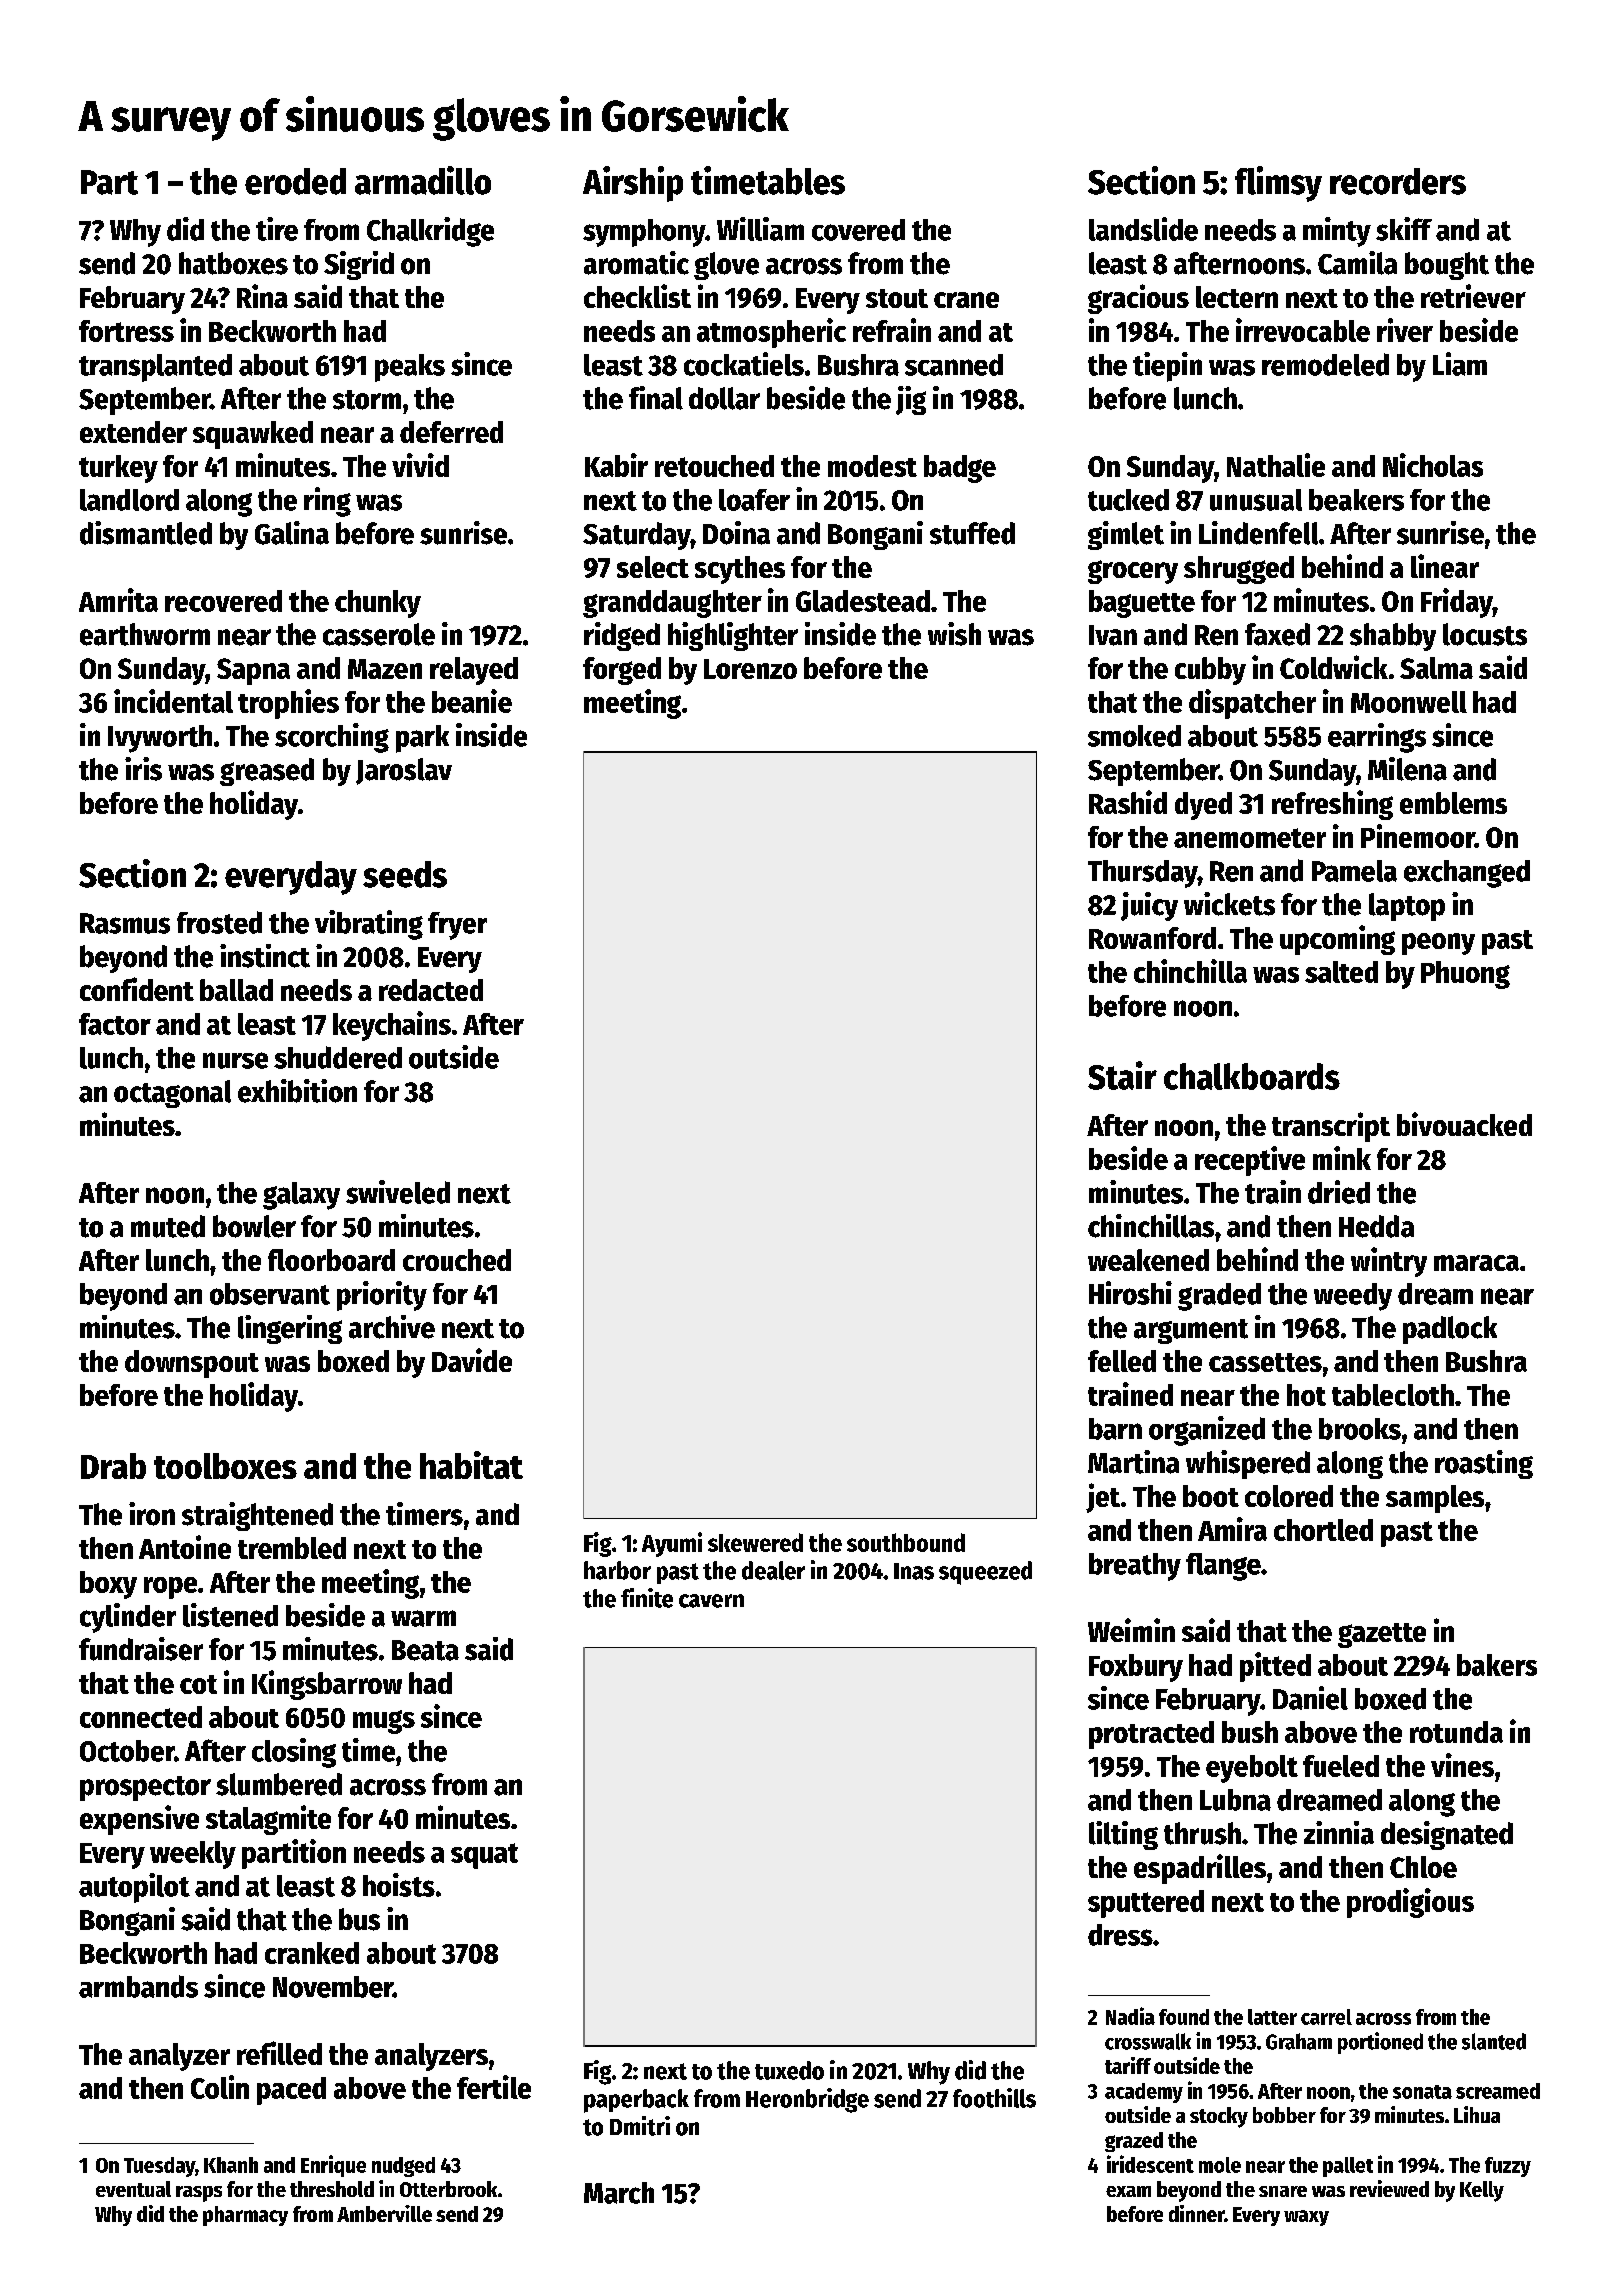 This screenshot has width=1620, height=2292. Describe the element at coordinates (985, 1573) in the screenshot. I see `squeezed` at that location.
